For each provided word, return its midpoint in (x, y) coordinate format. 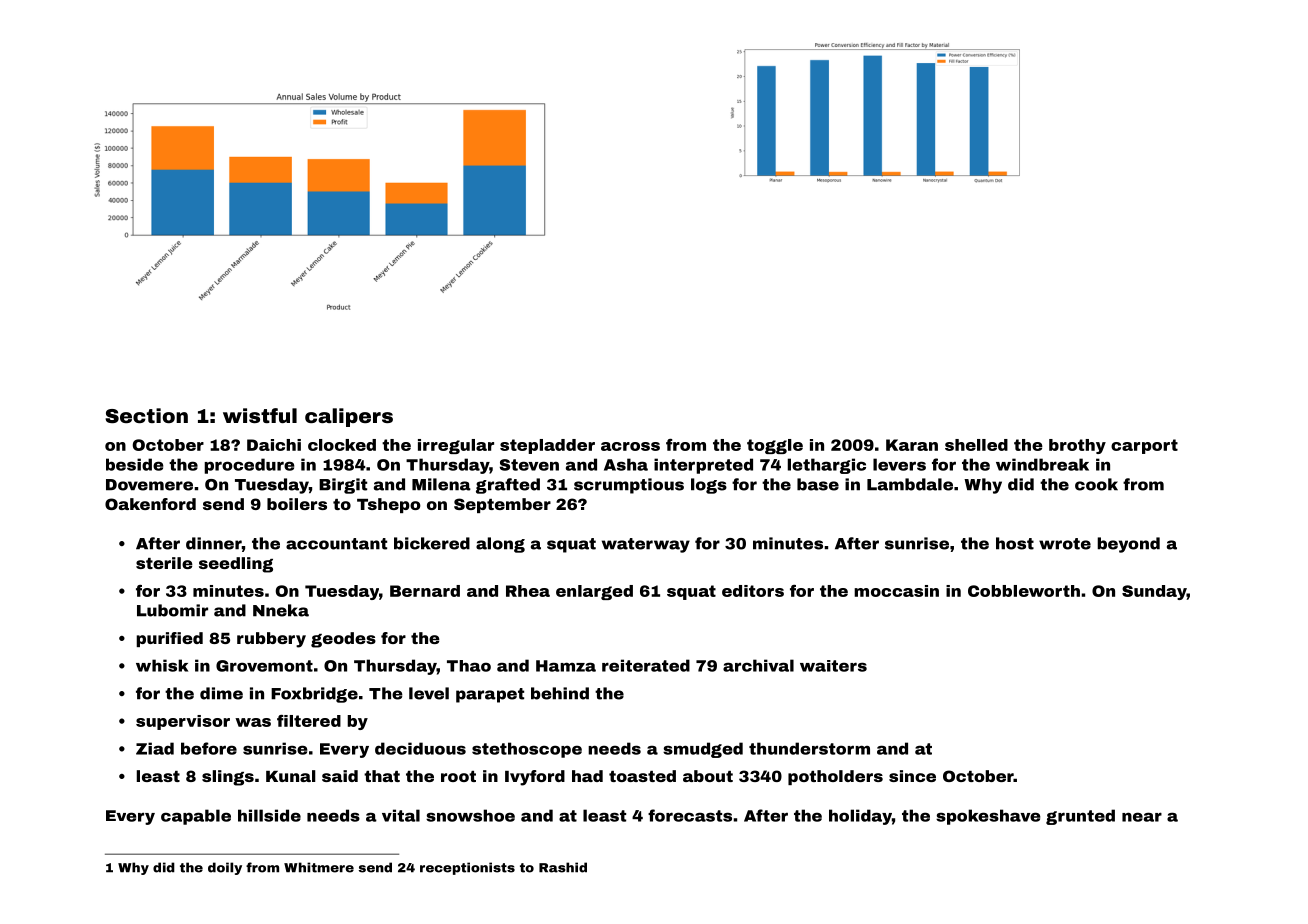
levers (899, 464)
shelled (976, 445)
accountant (336, 544)
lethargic (827, 466)
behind (560, 693)
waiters (833, 666)
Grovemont (264, 666)
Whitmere (319, 867)
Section (146, 415)
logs (709, 486)
